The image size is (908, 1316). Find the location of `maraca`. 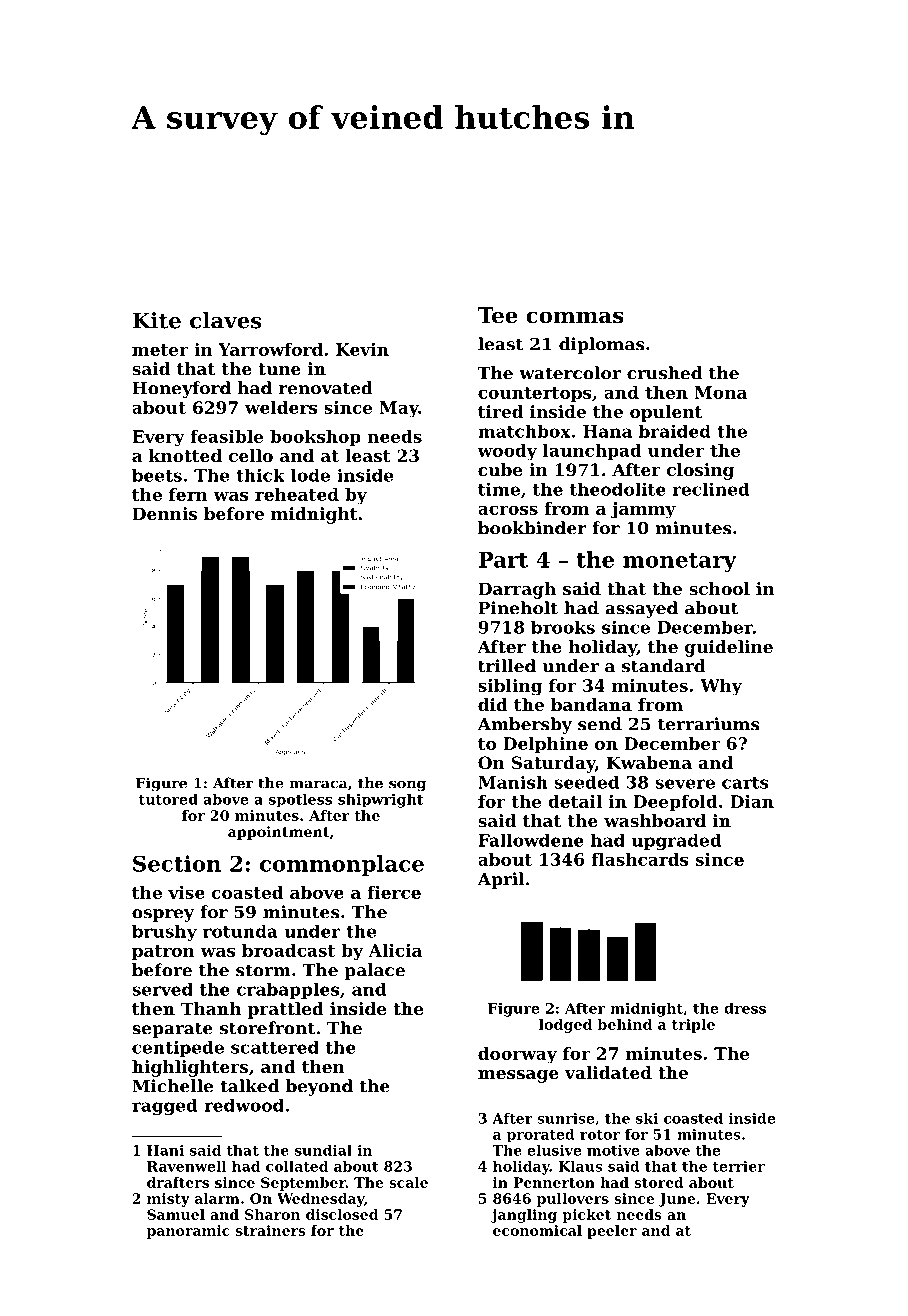

maraca is located at coordinates (318, 784).
